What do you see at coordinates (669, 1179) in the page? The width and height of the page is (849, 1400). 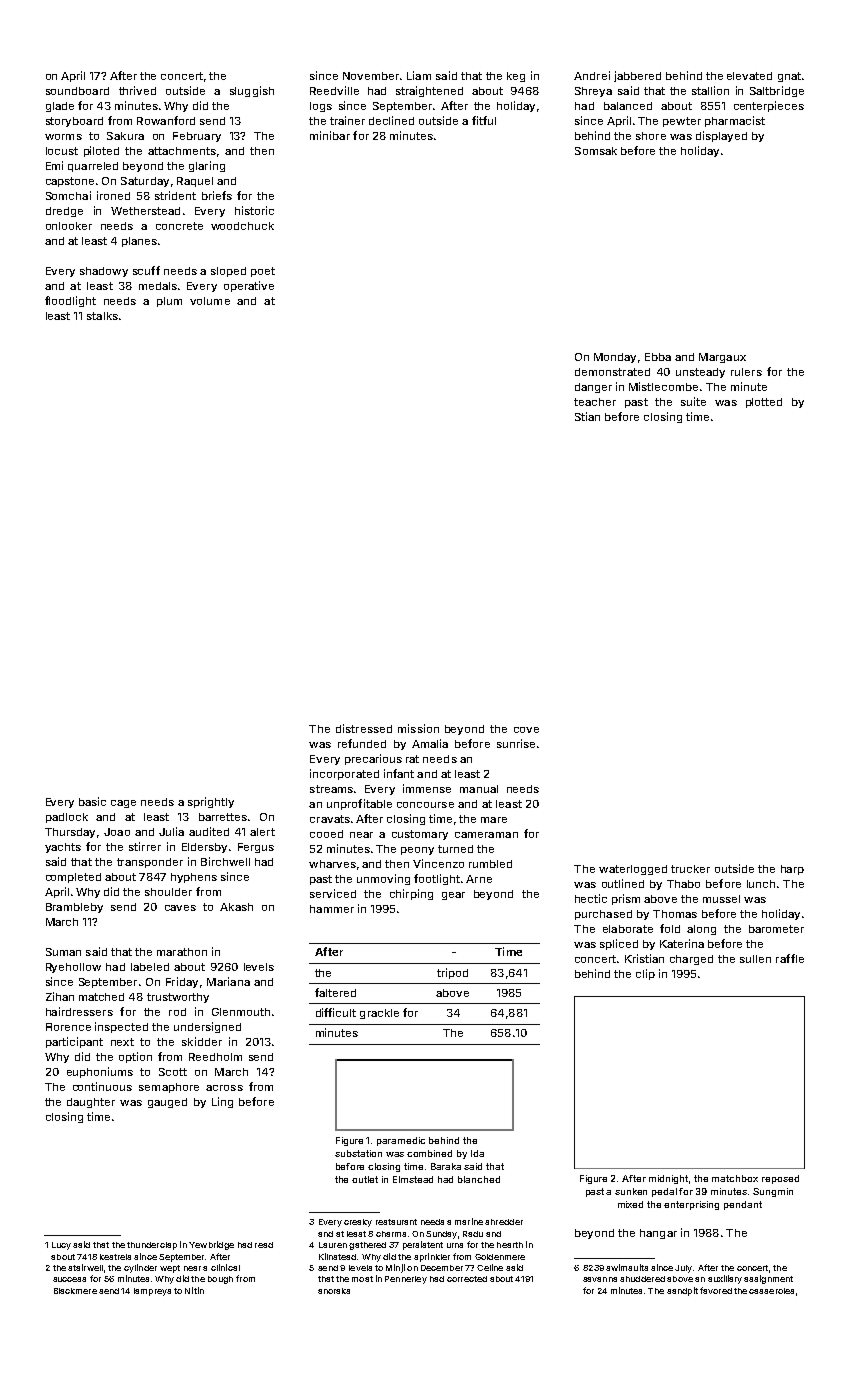 I see `midnight` at bounding box center [669, 1179].
